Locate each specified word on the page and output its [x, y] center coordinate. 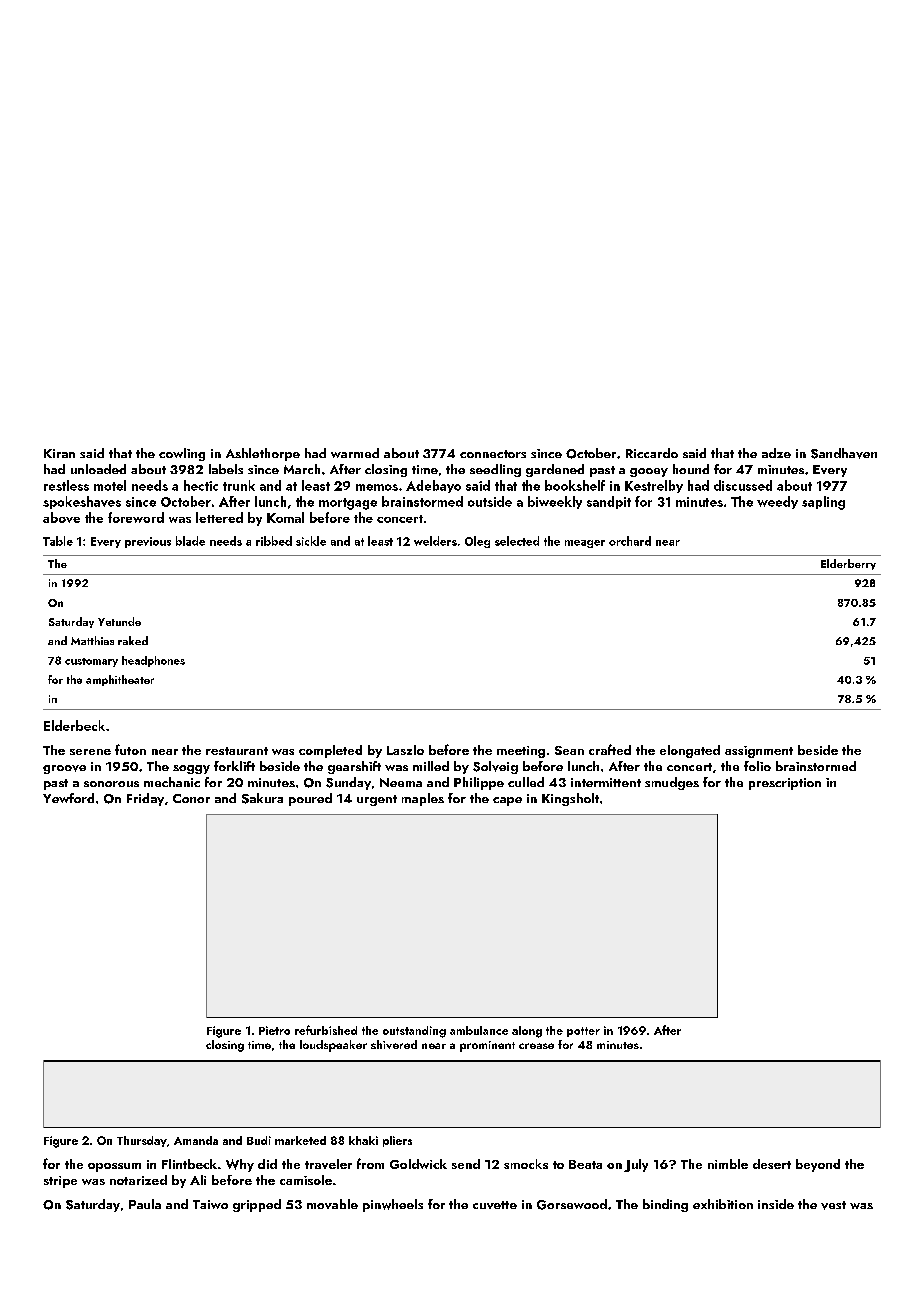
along [527, 1032]
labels [226, 469]
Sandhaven [844, 453]
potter [583, 1032]
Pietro [274, 1030]
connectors [493, 454]
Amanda [196, 1140]
